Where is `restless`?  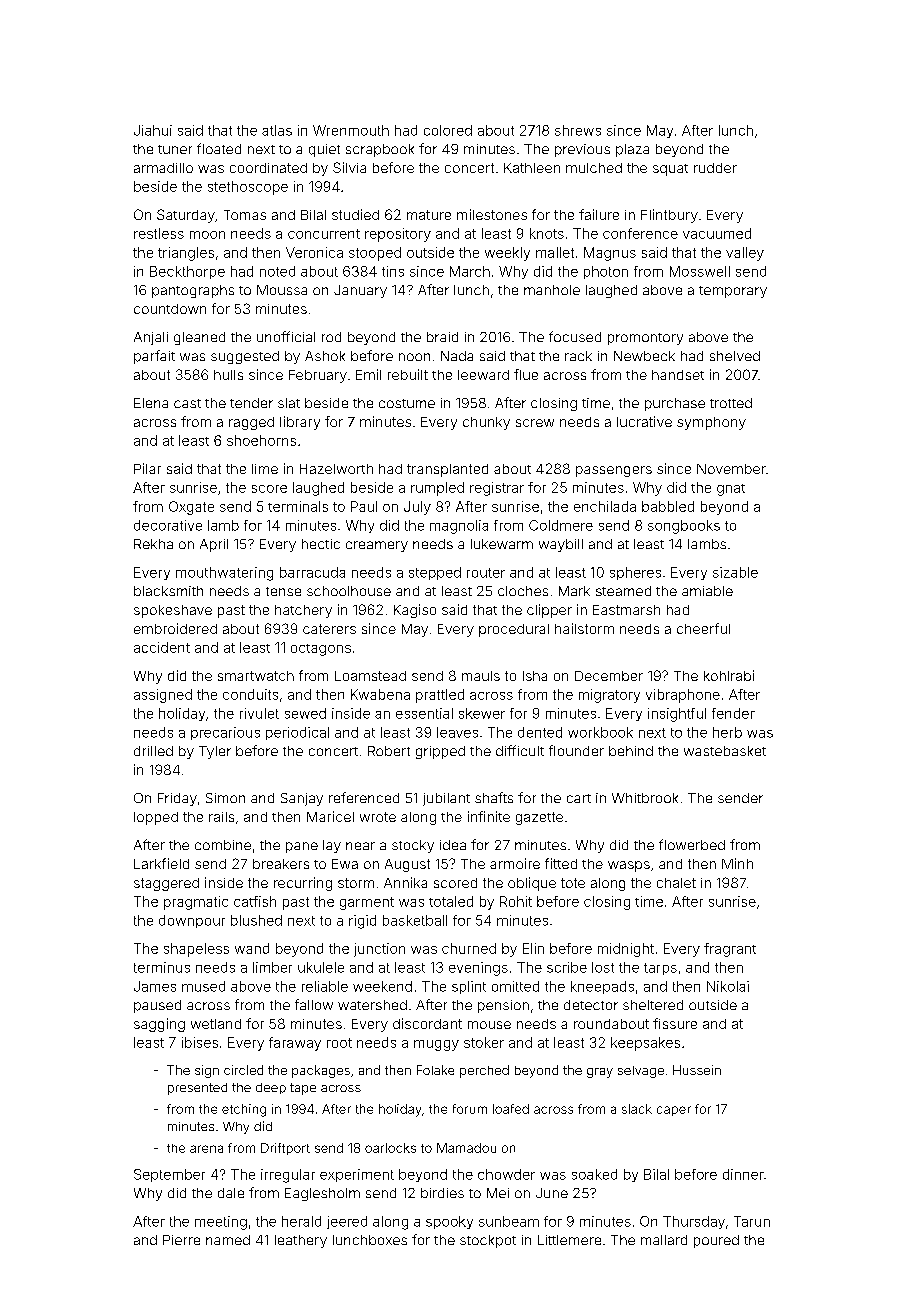
restless is located at coordinates (159, 233).
